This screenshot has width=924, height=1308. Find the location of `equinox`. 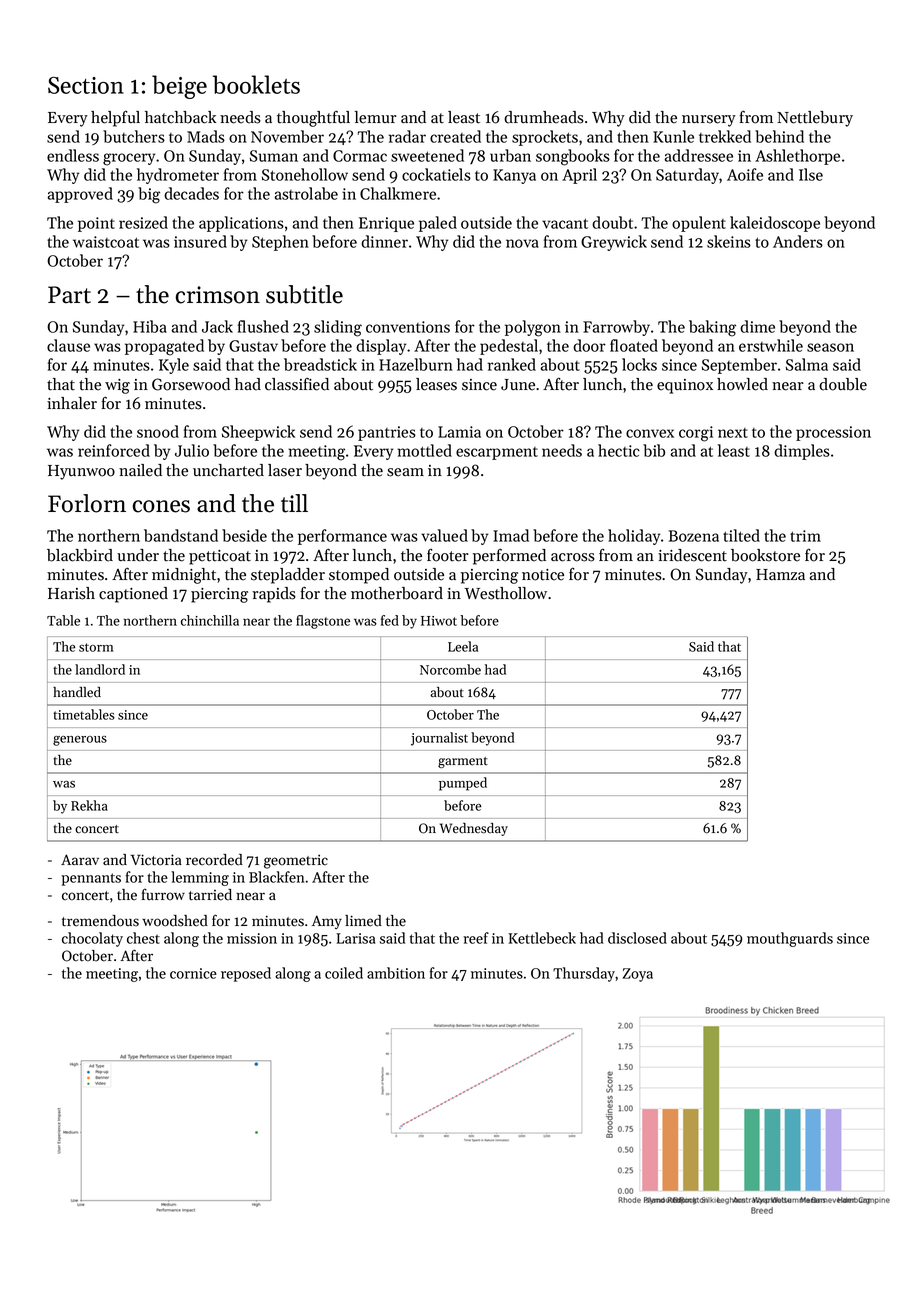

equinox is located at coordinates (685, 386).
